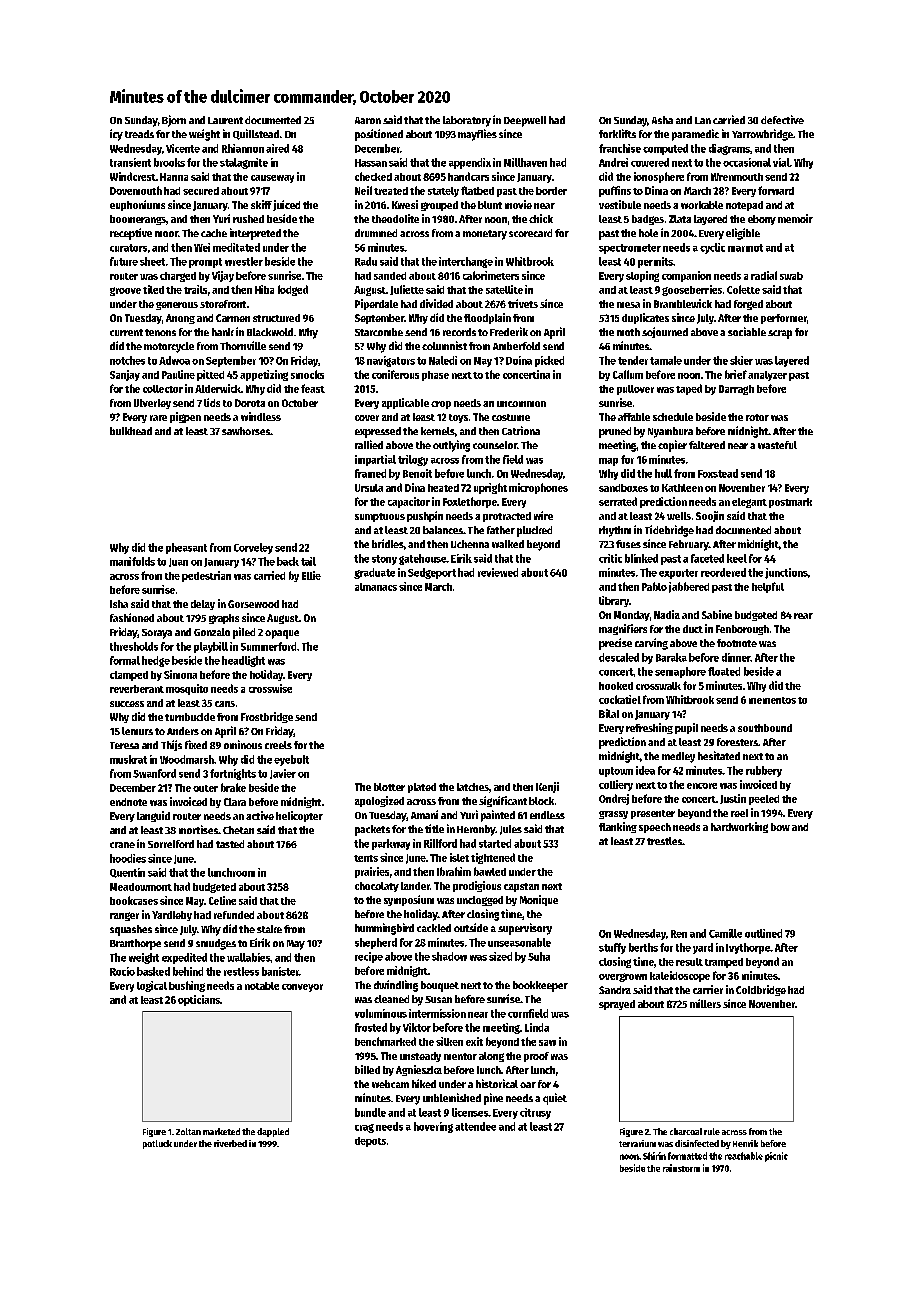 The width and height of the document is (924, 1308). Describe the element at coordinates (241, 971) in the document. I see `restless` at that location.
